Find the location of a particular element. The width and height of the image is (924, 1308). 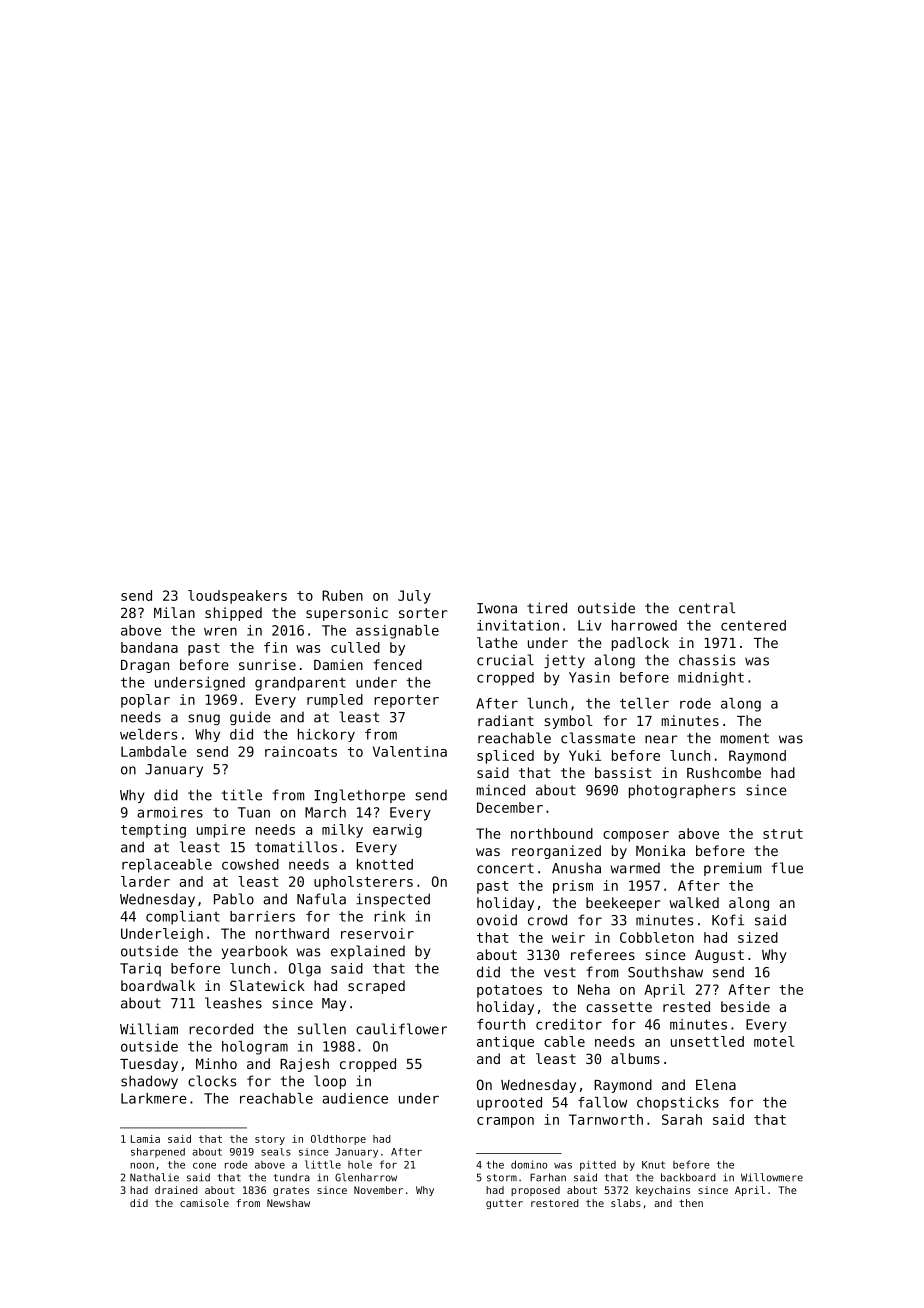

rumpled is located at coordinates (335, 701).
